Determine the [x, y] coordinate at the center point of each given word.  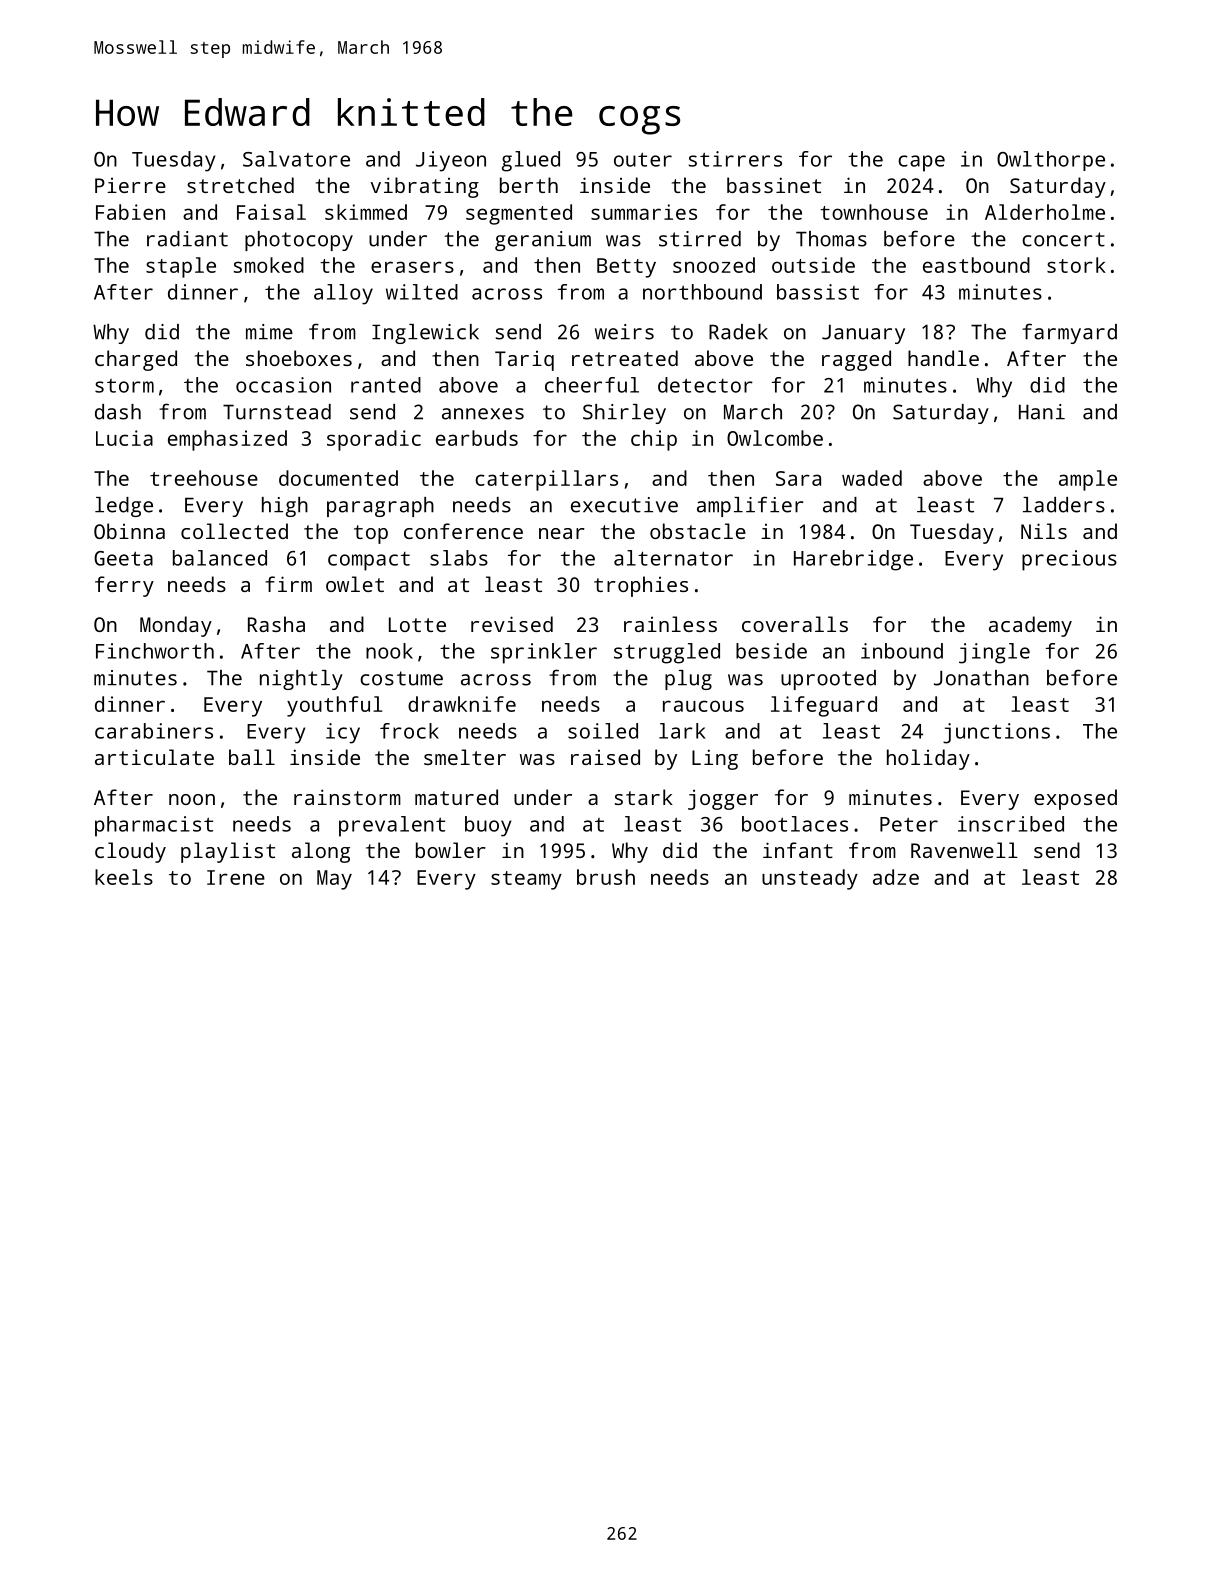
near [562, 533]
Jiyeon [451, 161]
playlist [228, 852]
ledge [124, 507]
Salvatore [296, 159]
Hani [1042, 412]
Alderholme [1045, 212]
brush [606, 877]
